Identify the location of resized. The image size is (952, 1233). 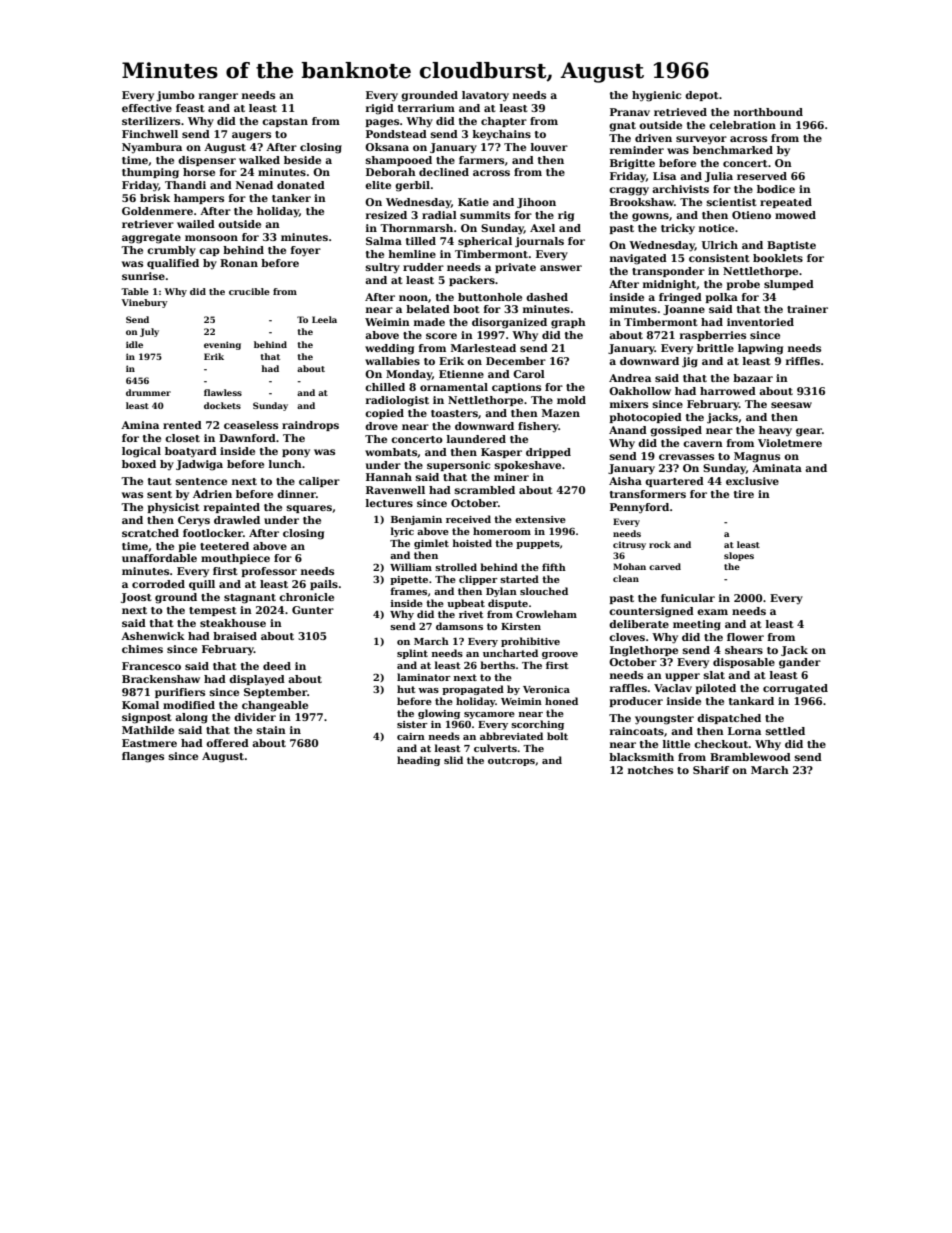
(386, 215).
